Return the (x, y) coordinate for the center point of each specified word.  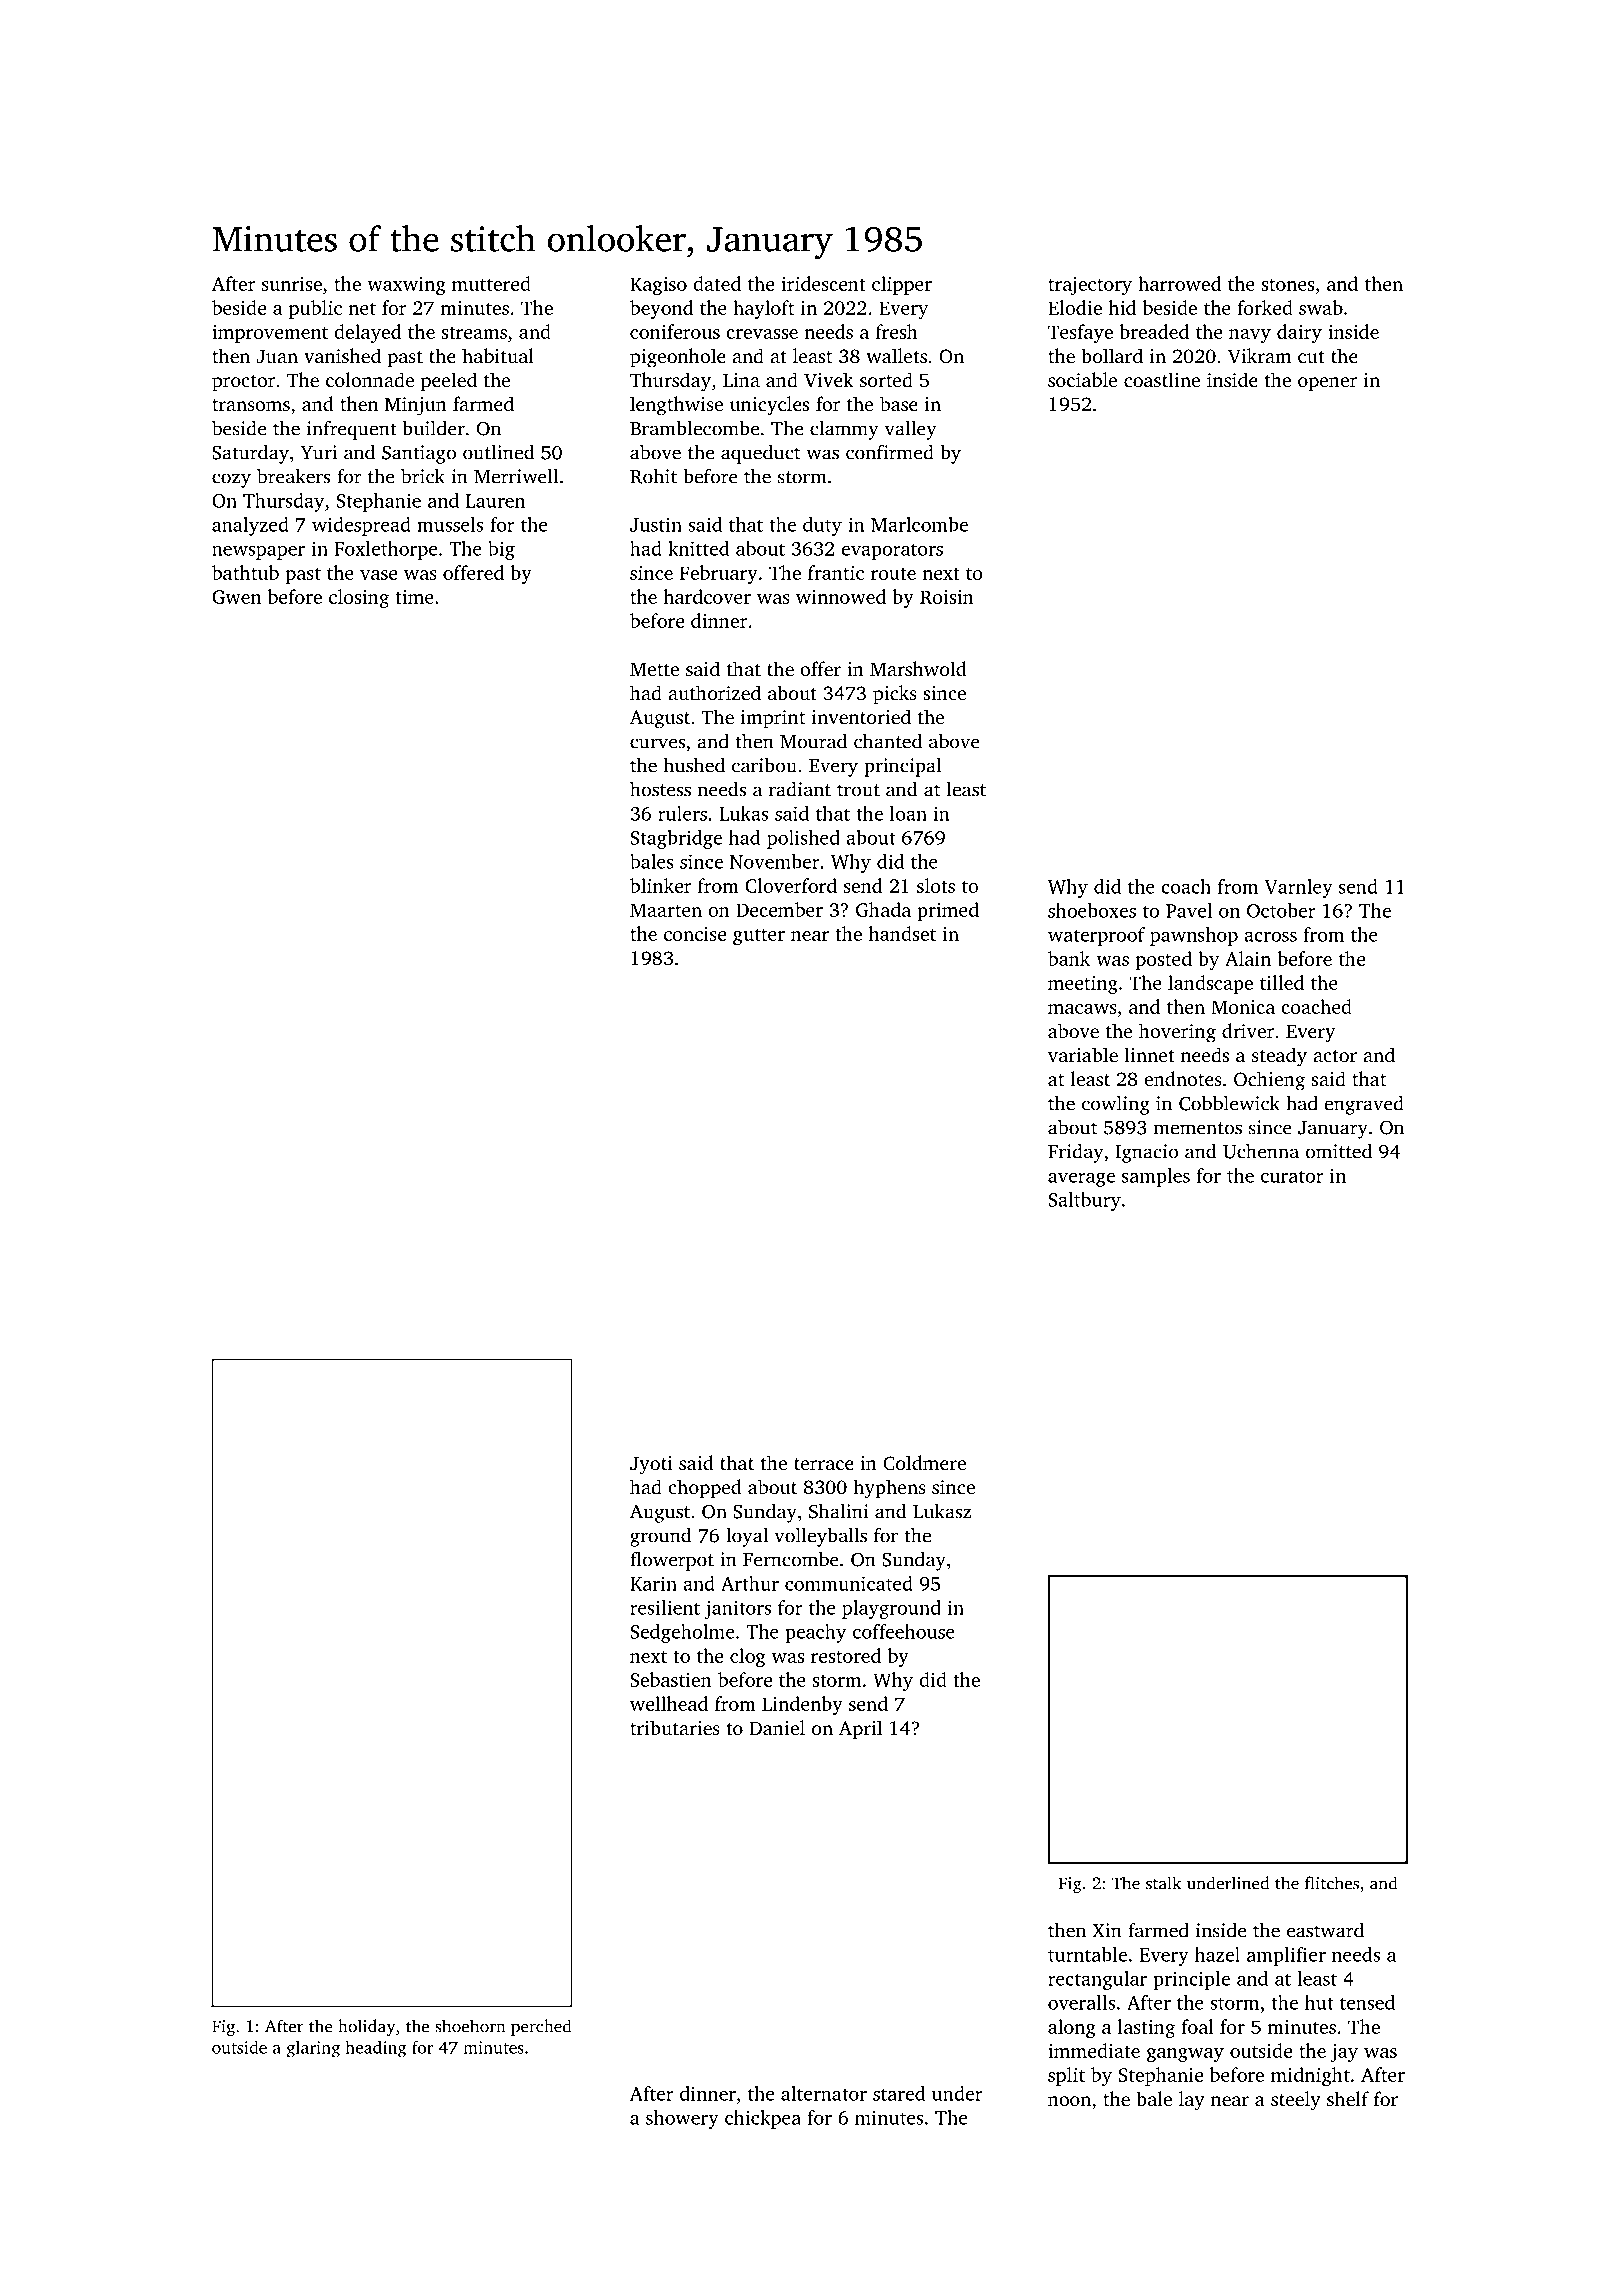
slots (936, 885)
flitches (1332, 1883)
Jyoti (651, 1465)
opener (1328, 384)
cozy (231, 480)
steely (1296, 2101)
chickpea (763, 2119)
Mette (654, 669)
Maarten (666, 910)
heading (375, 2048)
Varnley (1299, 888)
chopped (705, 1489)
